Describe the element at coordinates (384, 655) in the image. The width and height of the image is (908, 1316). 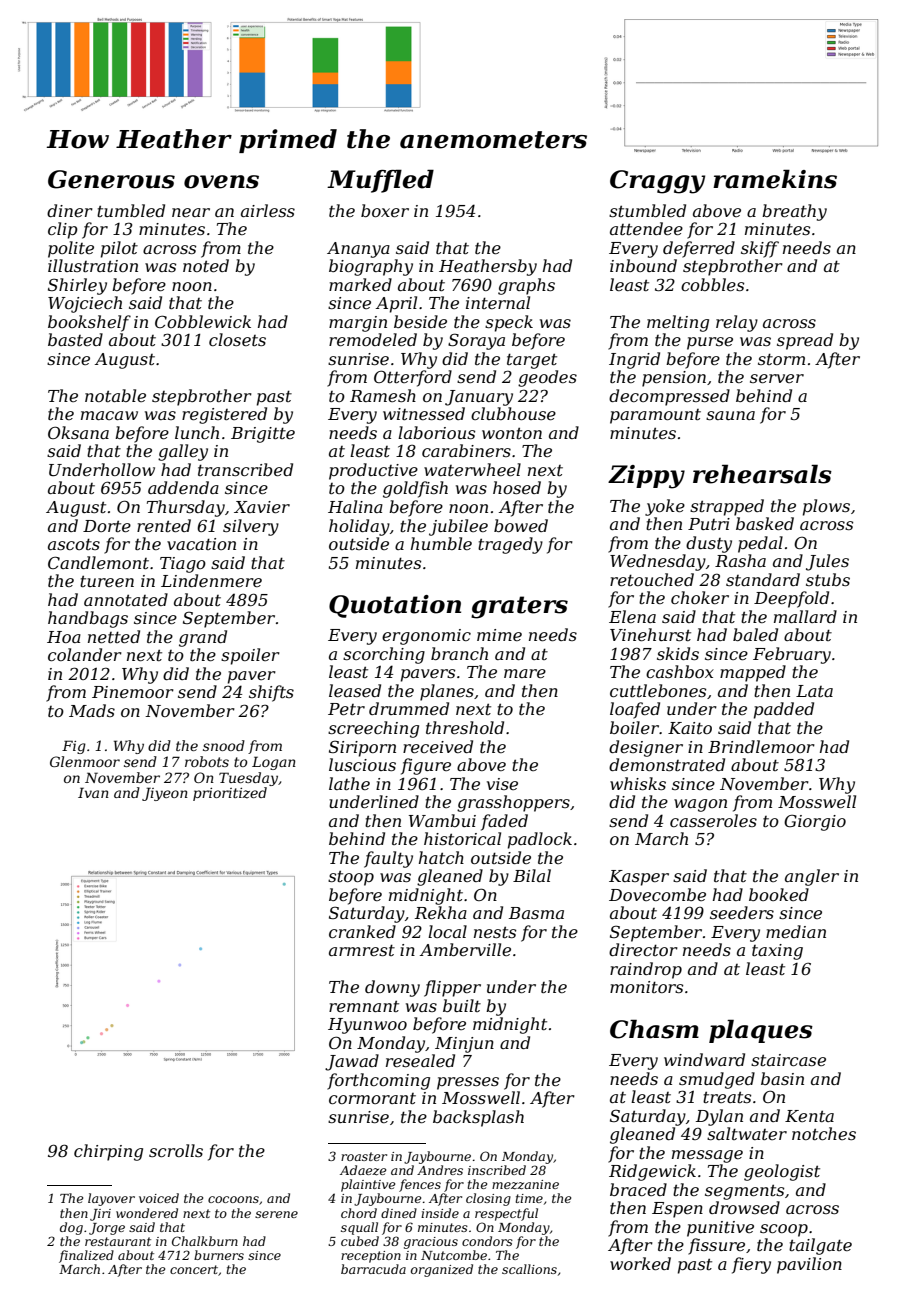
I see `scorching` at that location.
